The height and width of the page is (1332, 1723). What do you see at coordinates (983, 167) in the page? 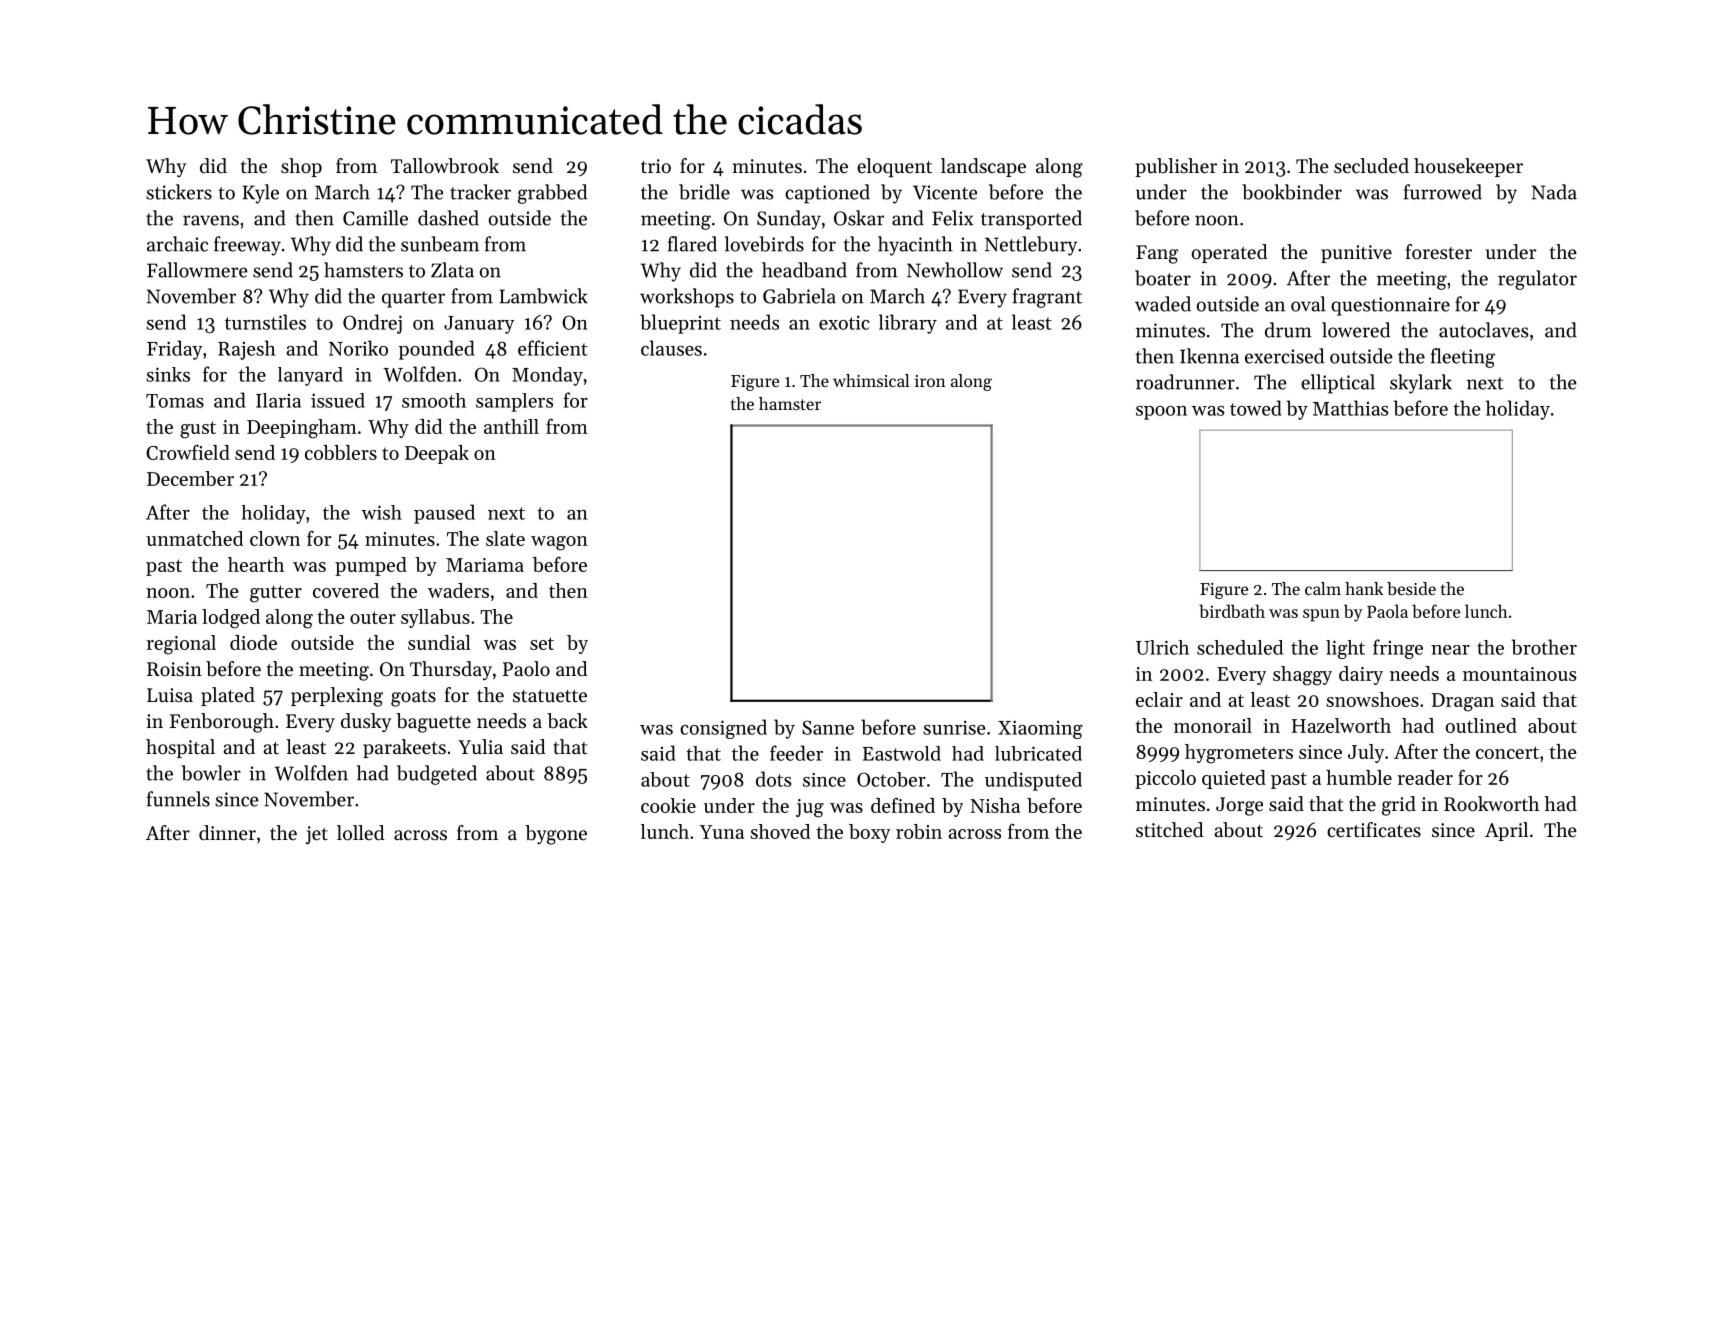
I see `landscape` at bounding box center [983, 167].
